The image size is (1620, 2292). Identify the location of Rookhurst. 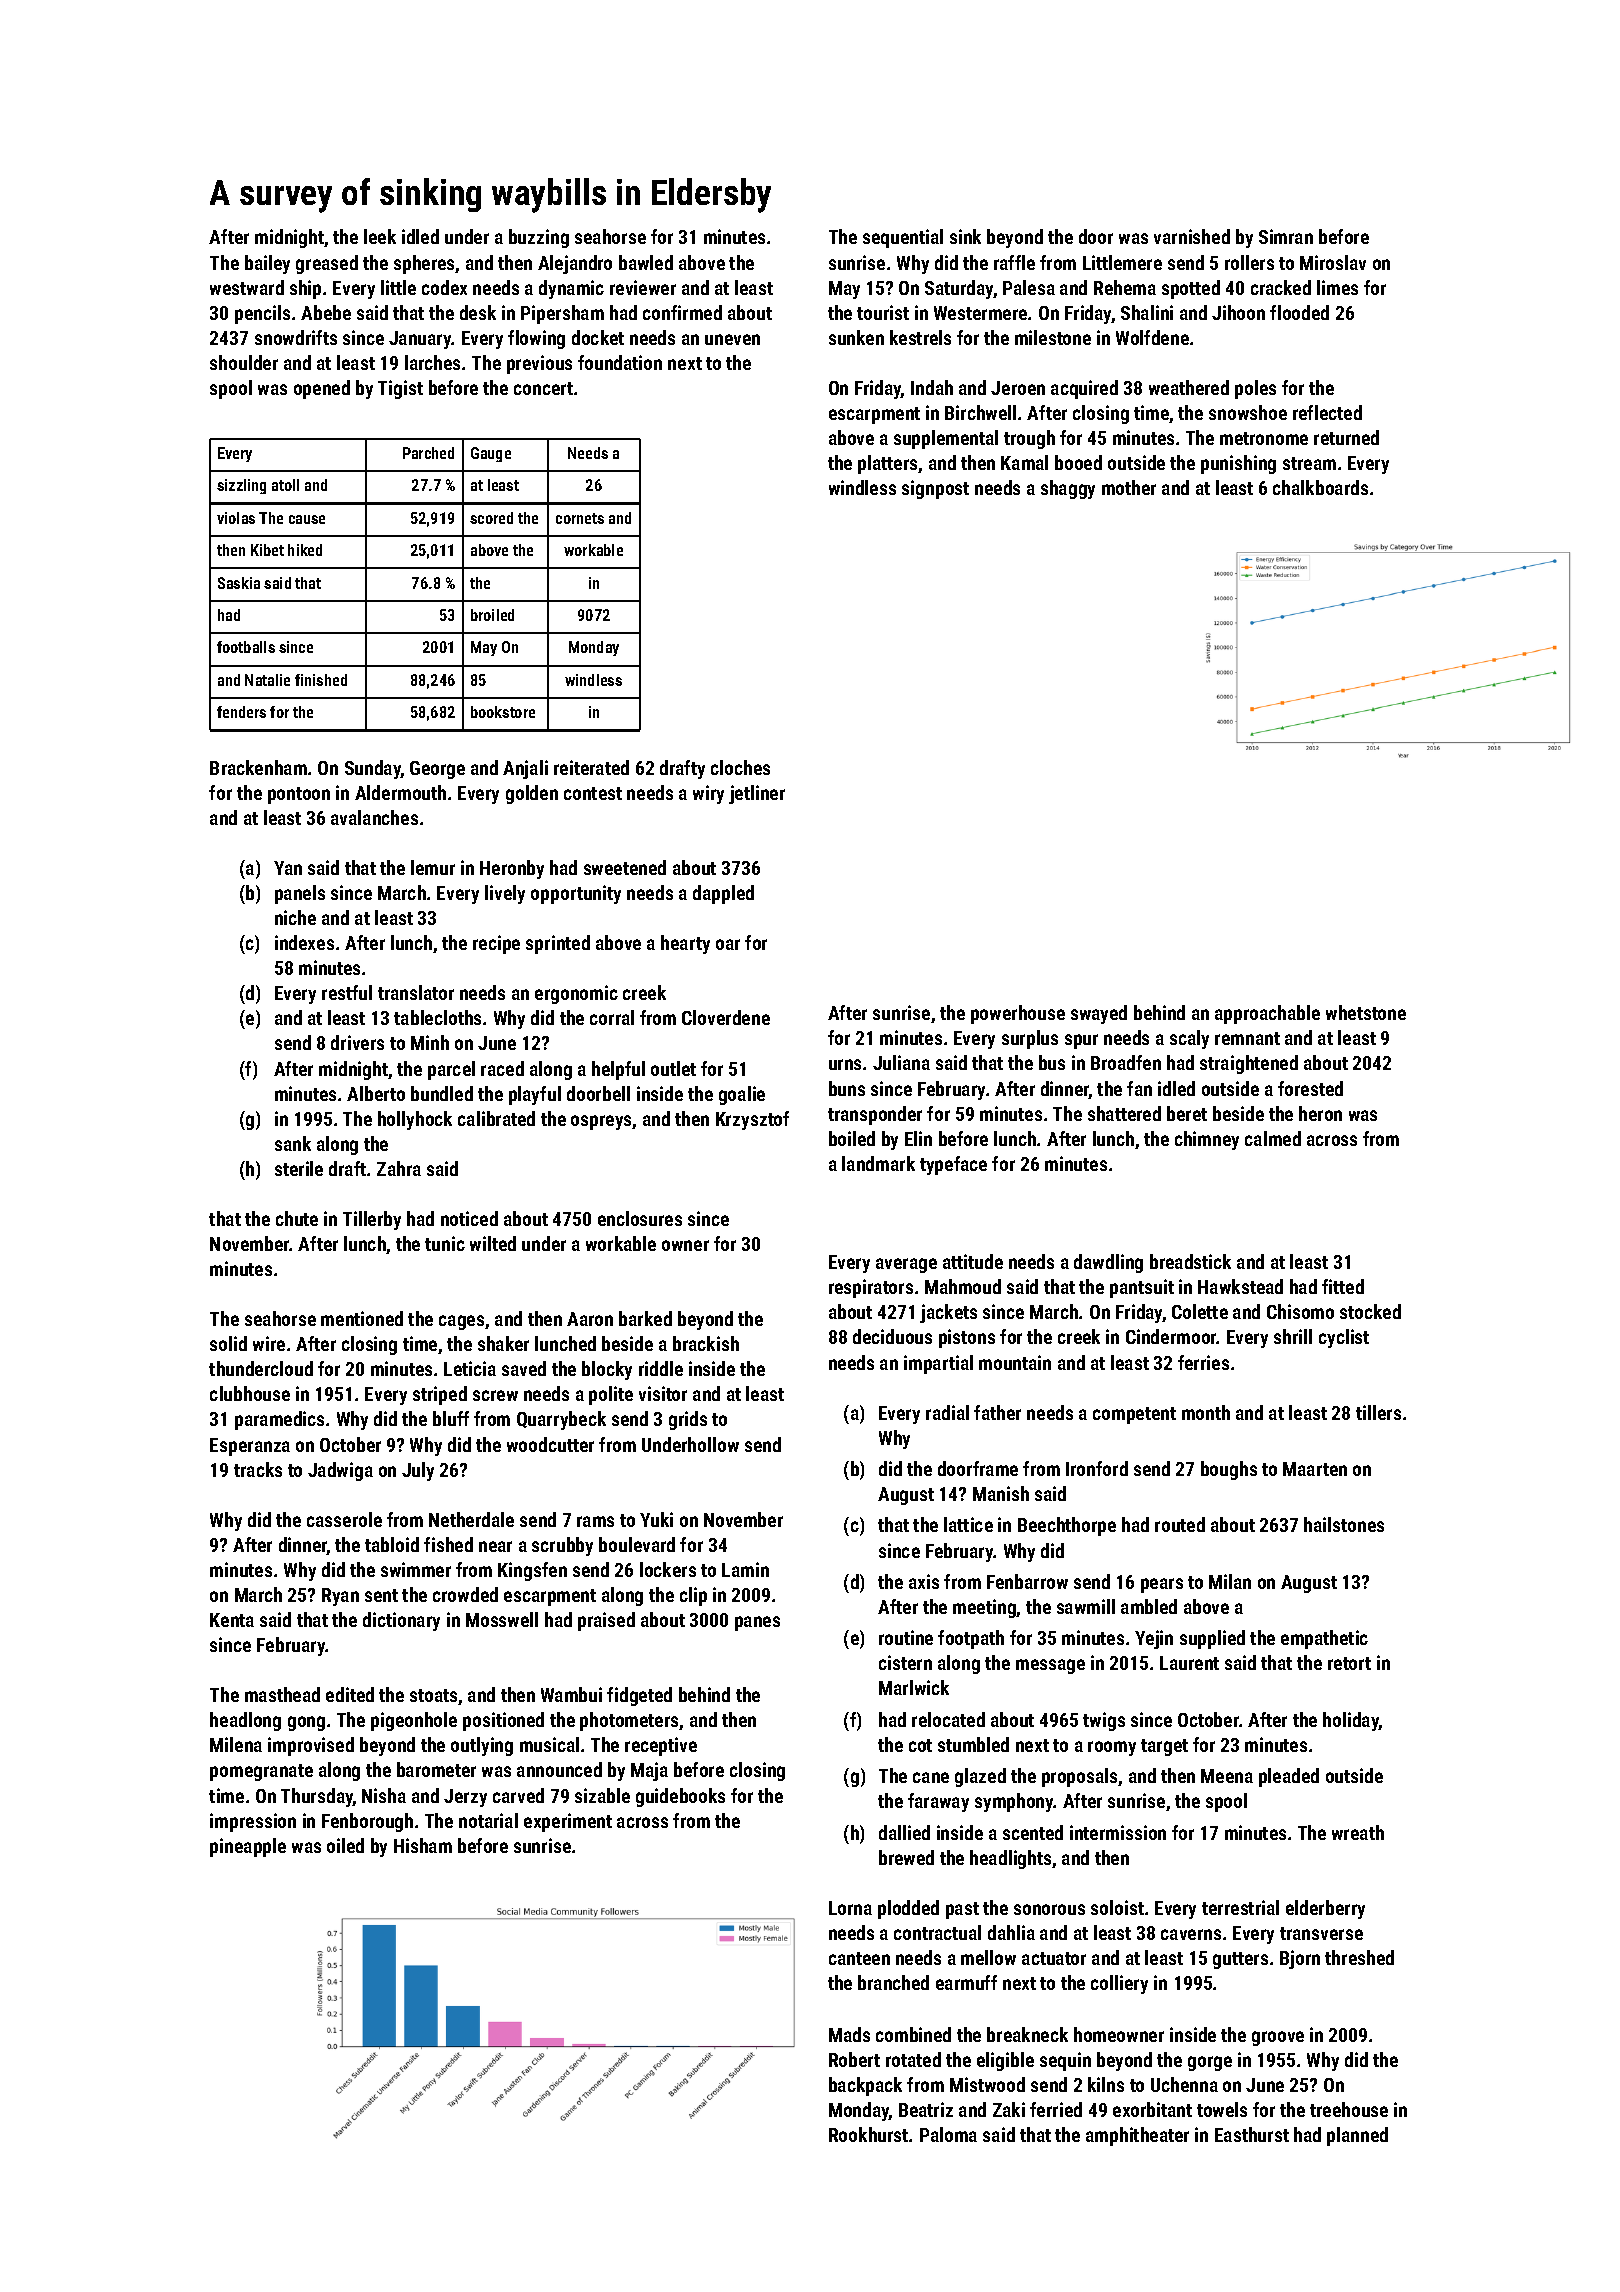
(868, 2134).
